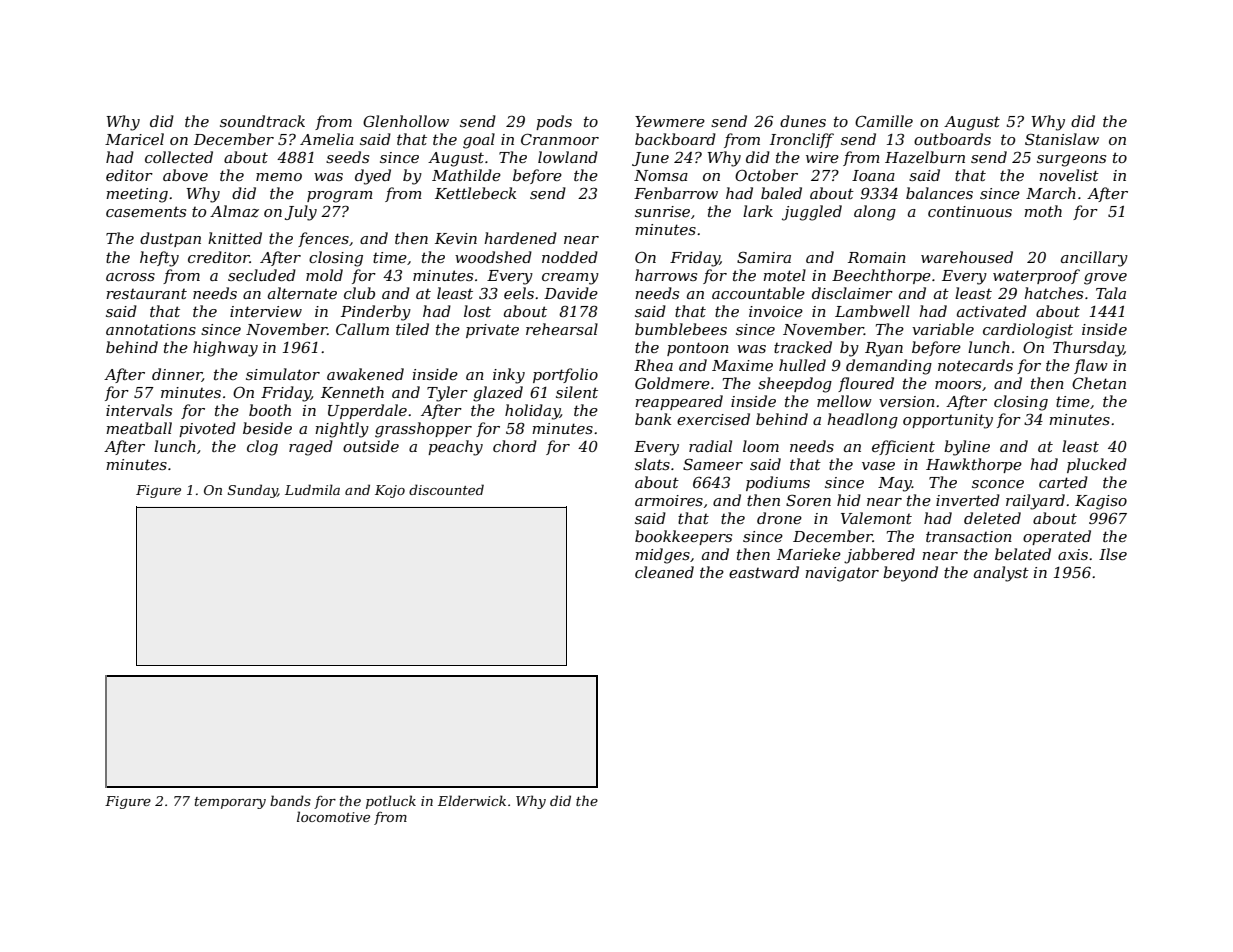  Describe the element at coordinates (1001, 574) in the screenshot. I see `analyst` at that location.
